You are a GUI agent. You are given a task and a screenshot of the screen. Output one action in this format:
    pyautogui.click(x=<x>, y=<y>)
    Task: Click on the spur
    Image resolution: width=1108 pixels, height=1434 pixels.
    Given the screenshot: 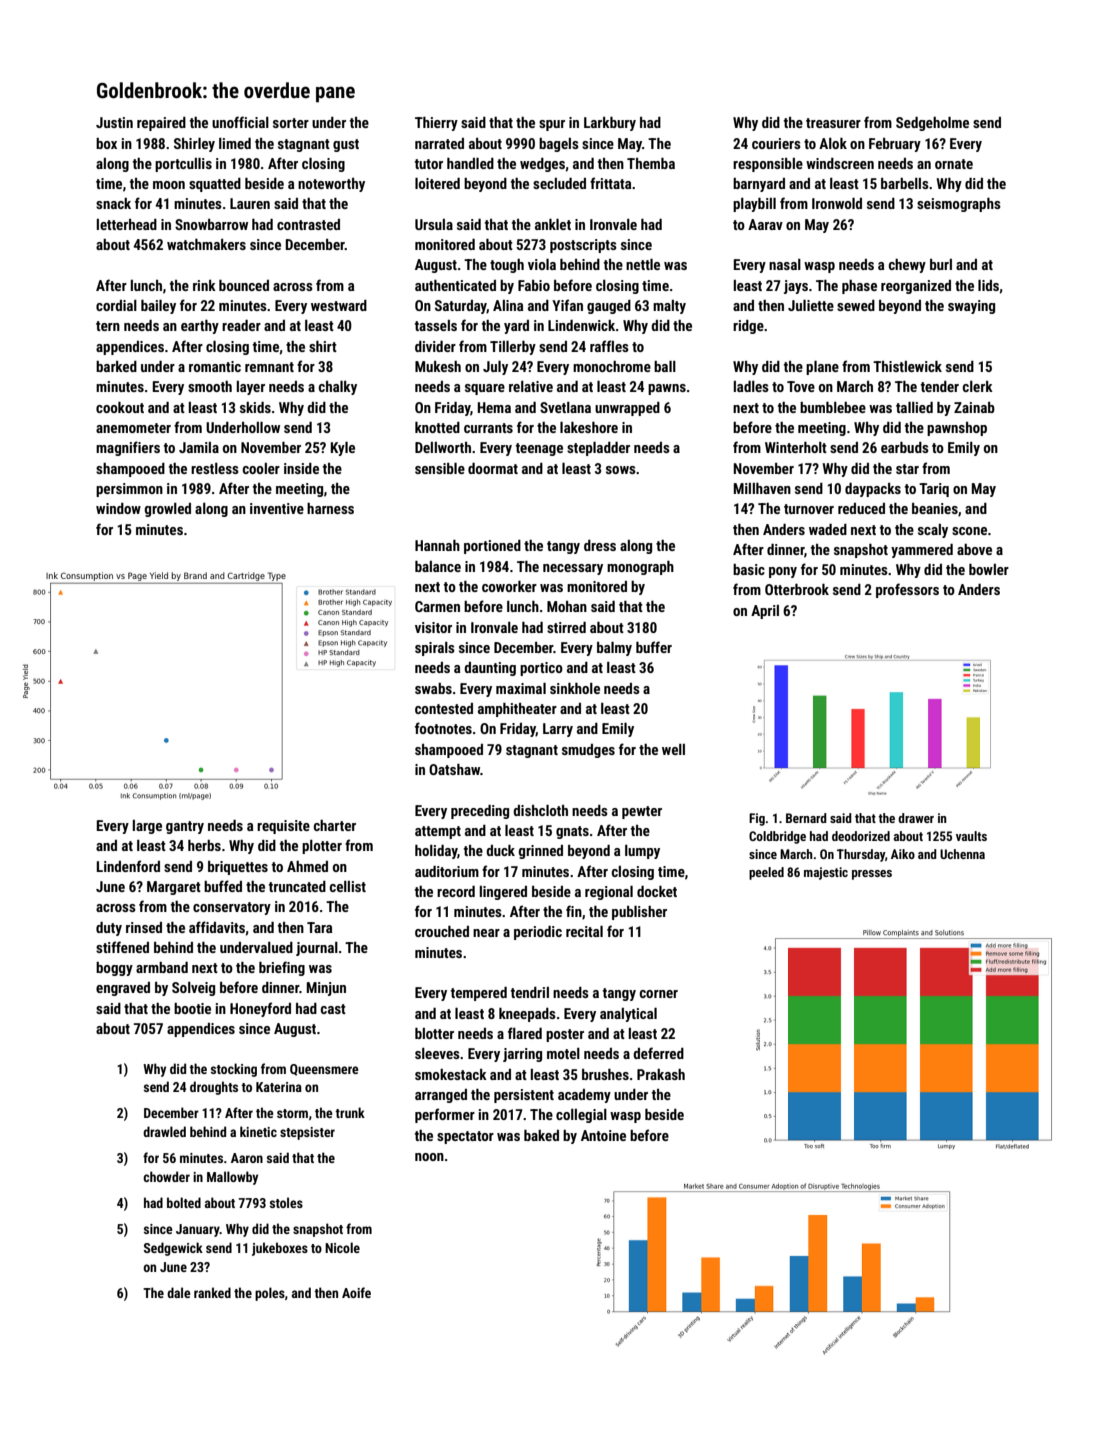 What is the action you would take?
    pyautogui.click(x=552, y=125)
